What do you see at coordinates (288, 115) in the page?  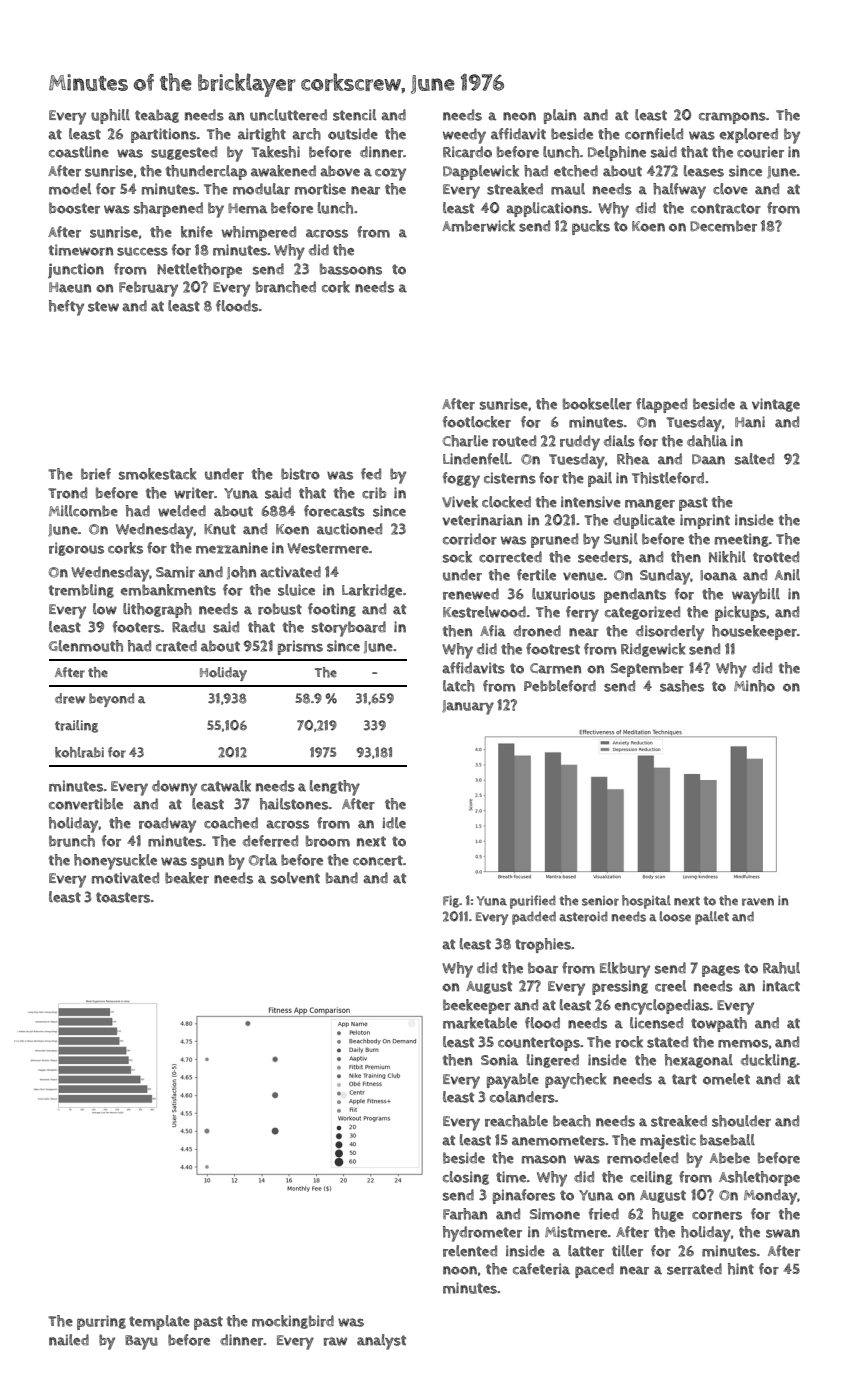 I see `uncluttered` at bounding box center [288, 115].
